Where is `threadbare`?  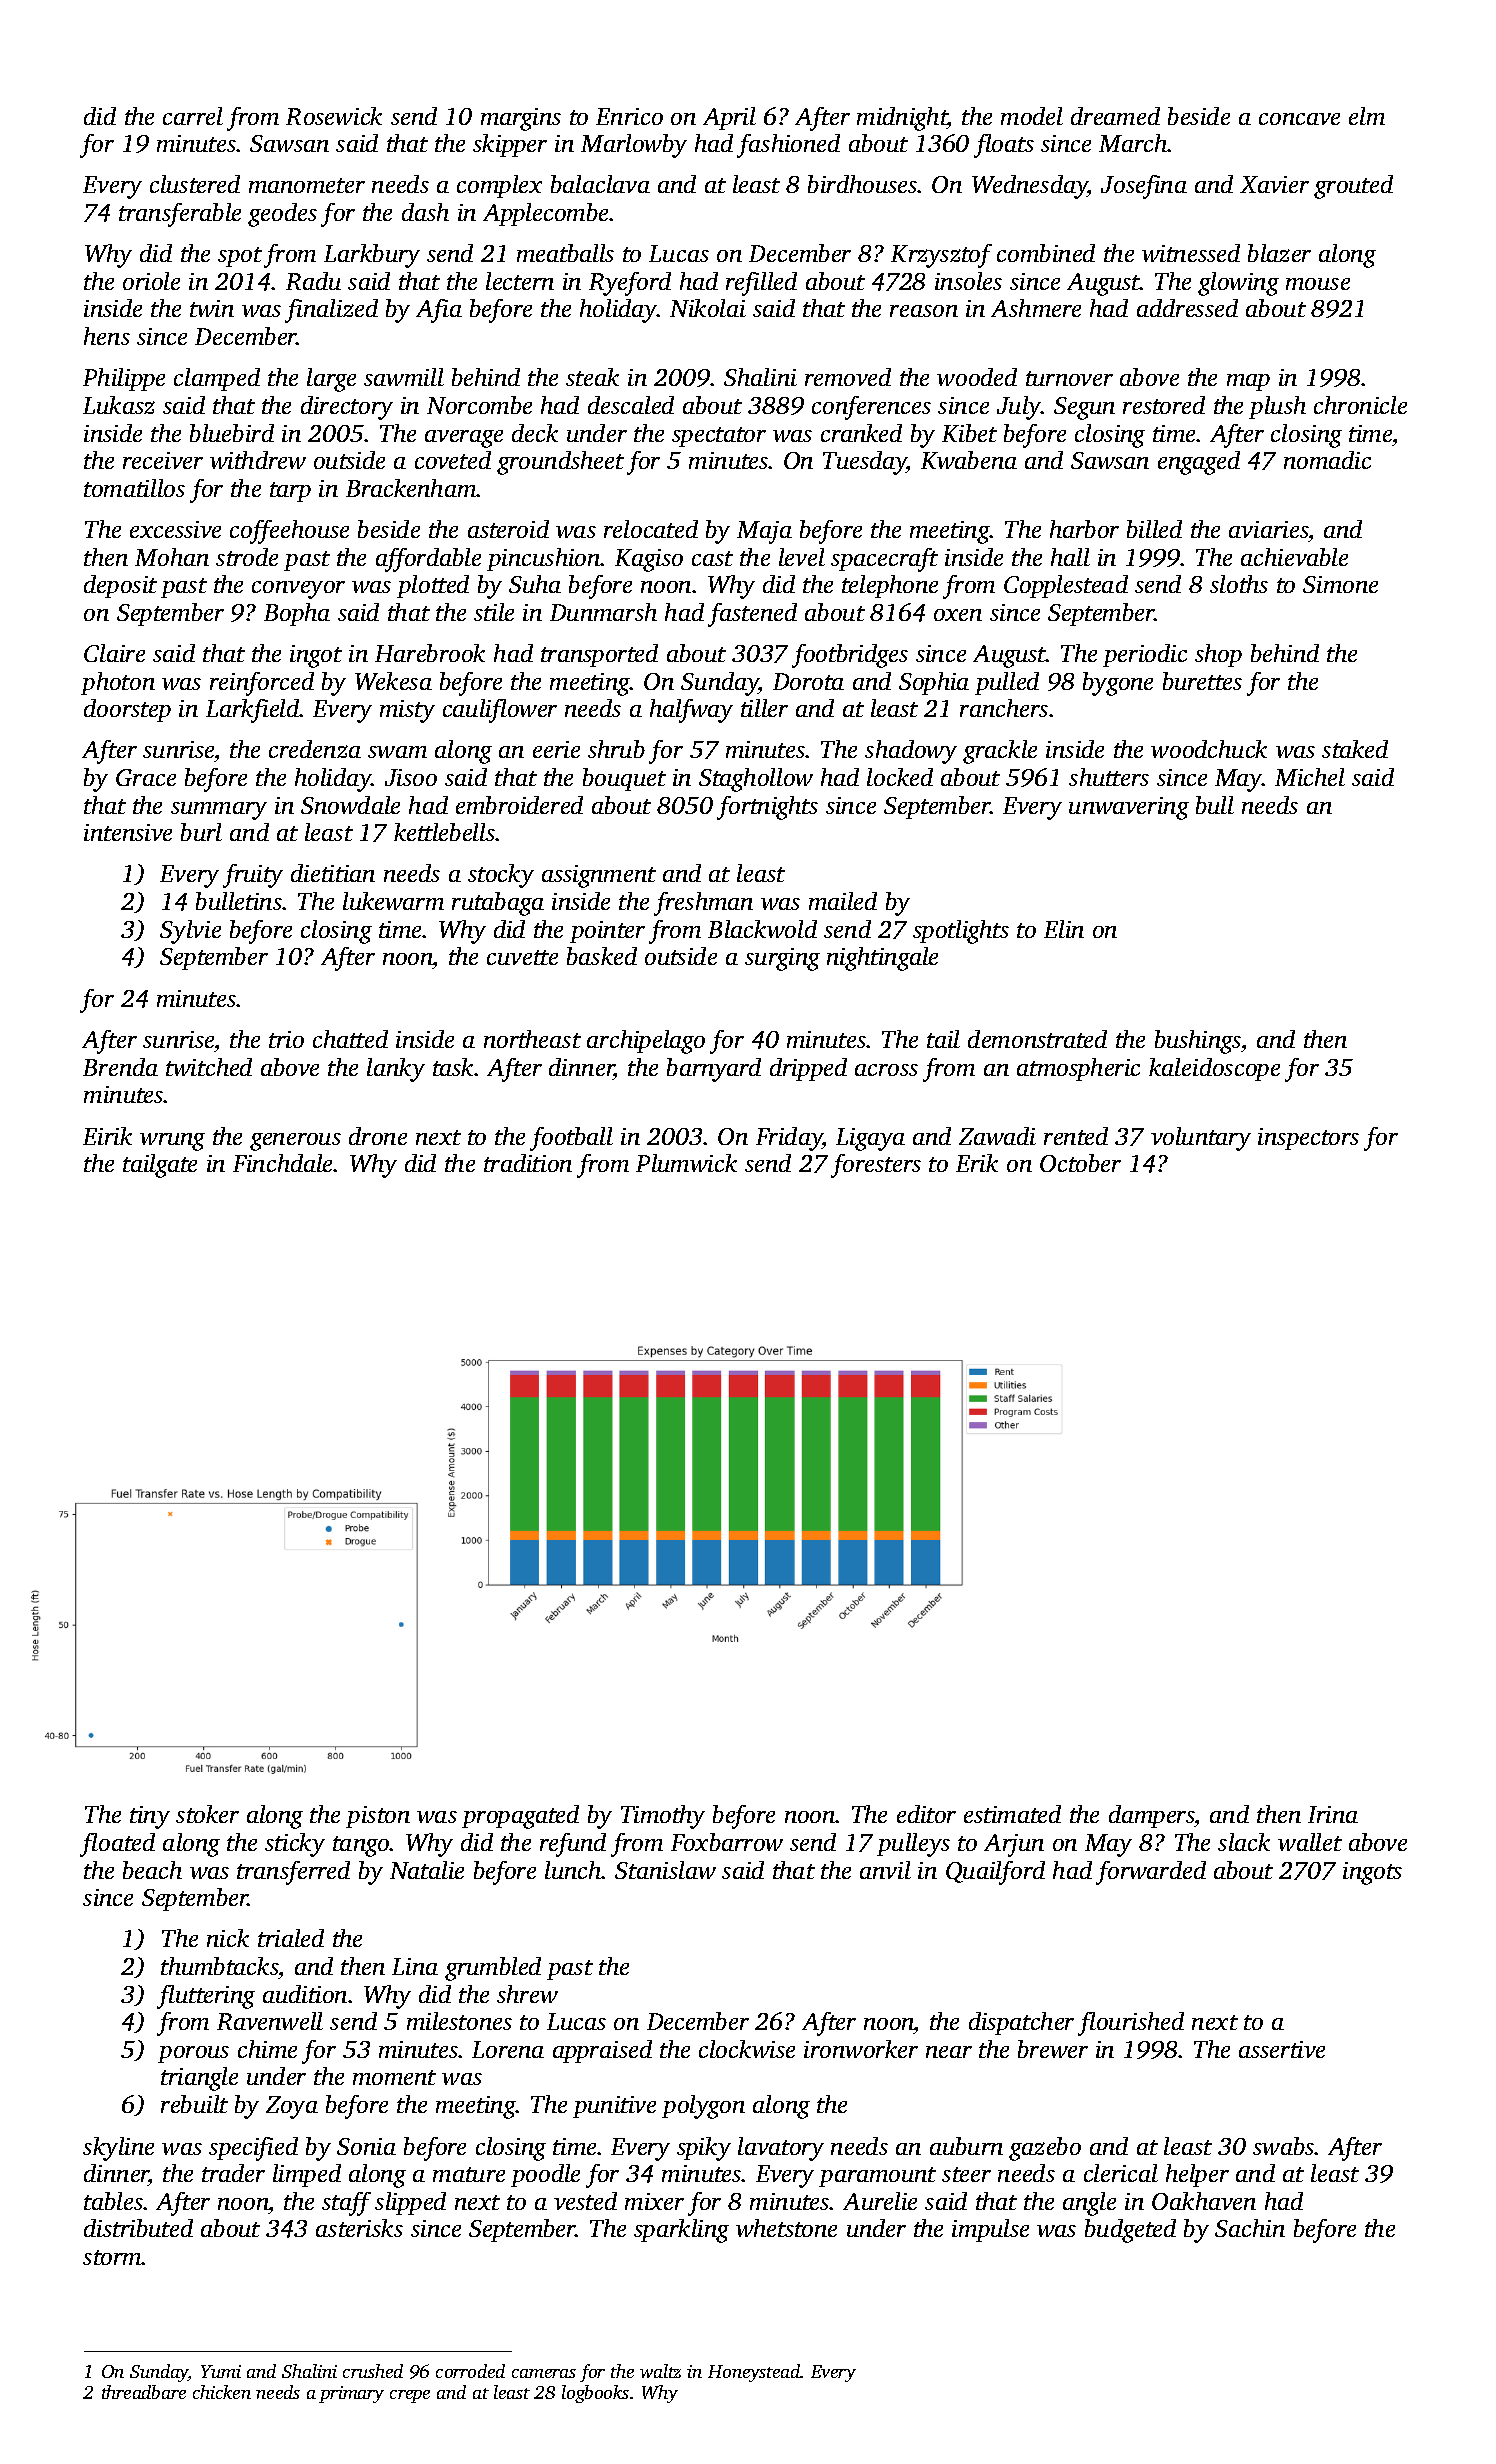
threadbare is located at coordinates (144, 2392).
